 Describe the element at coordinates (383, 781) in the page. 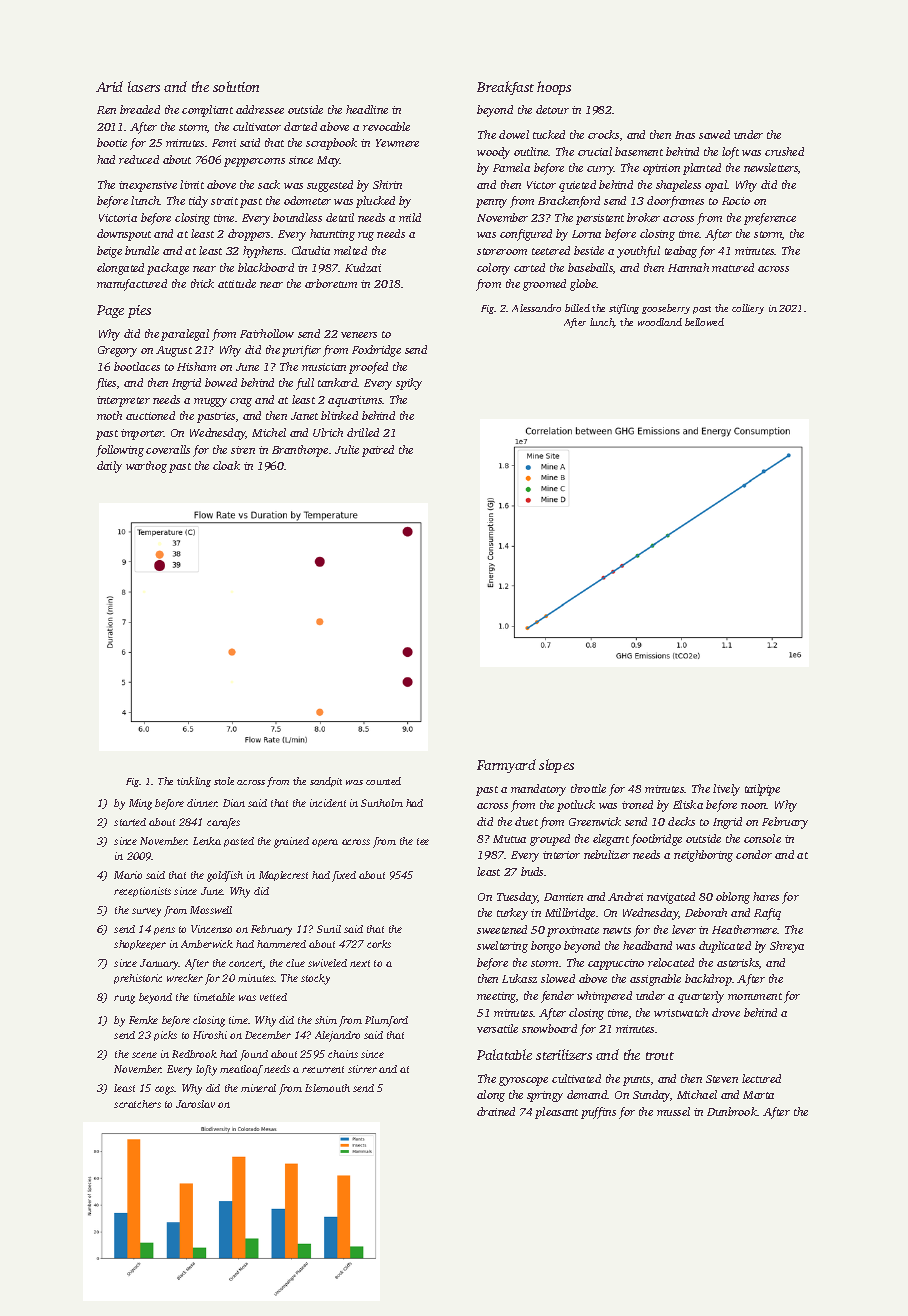

I see `counted` at that location.
